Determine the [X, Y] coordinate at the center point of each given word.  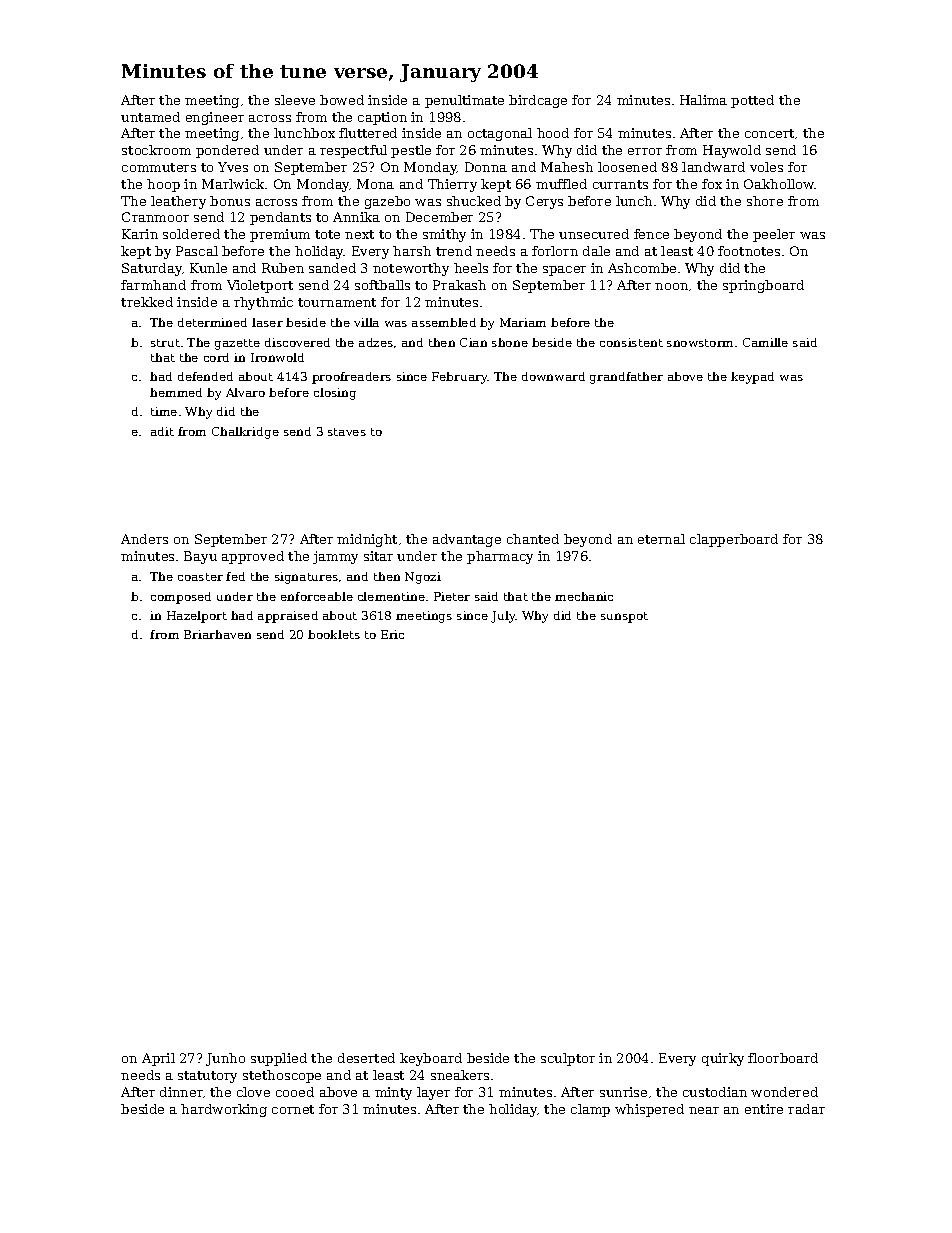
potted [752, 101]
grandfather [626, 378]
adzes [376, 342]
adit [162, 431]
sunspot [624, 617]
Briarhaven [217, 634]
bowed [342, 100]
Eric [392, 634]
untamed [150, 117]
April [158, 1059]
